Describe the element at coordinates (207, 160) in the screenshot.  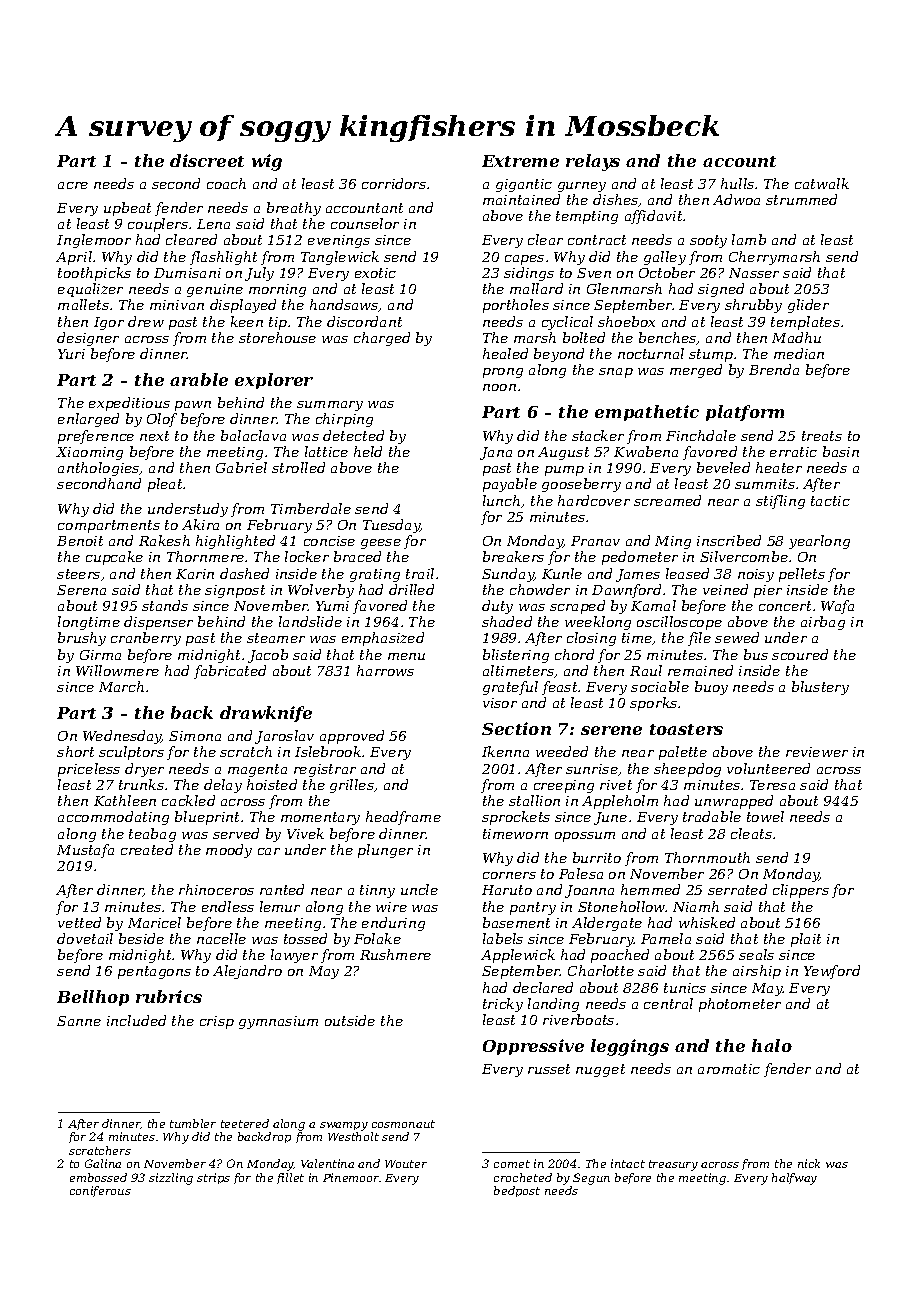
I see `discreet` at that location.
